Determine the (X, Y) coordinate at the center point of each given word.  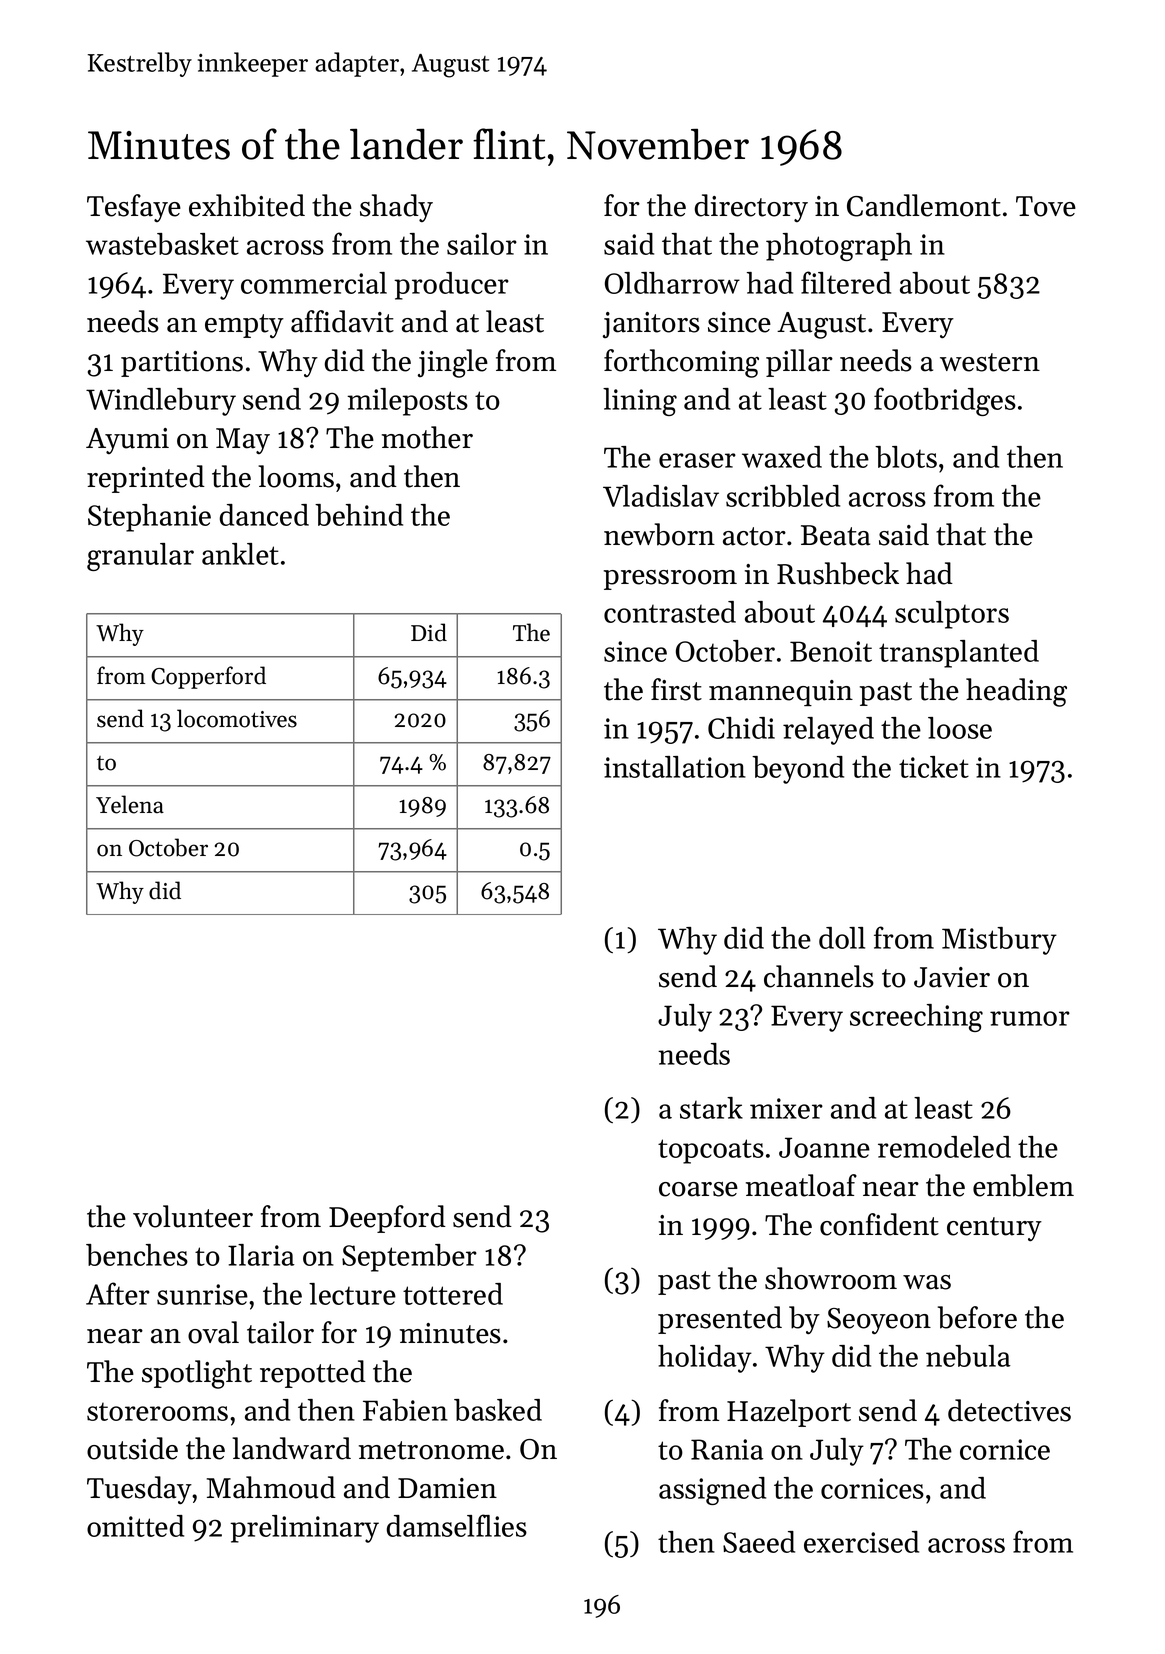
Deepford (387, 1219)
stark (711, 1108)
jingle (453, 363)
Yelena (130, 804)
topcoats (711, 1151)
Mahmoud (271, 1487)
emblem (1023, 1185)
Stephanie (149, 518)
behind (359, 515)
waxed (782, 457)
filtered (846, 282)
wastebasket (162, 244)
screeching (916, 1018)
